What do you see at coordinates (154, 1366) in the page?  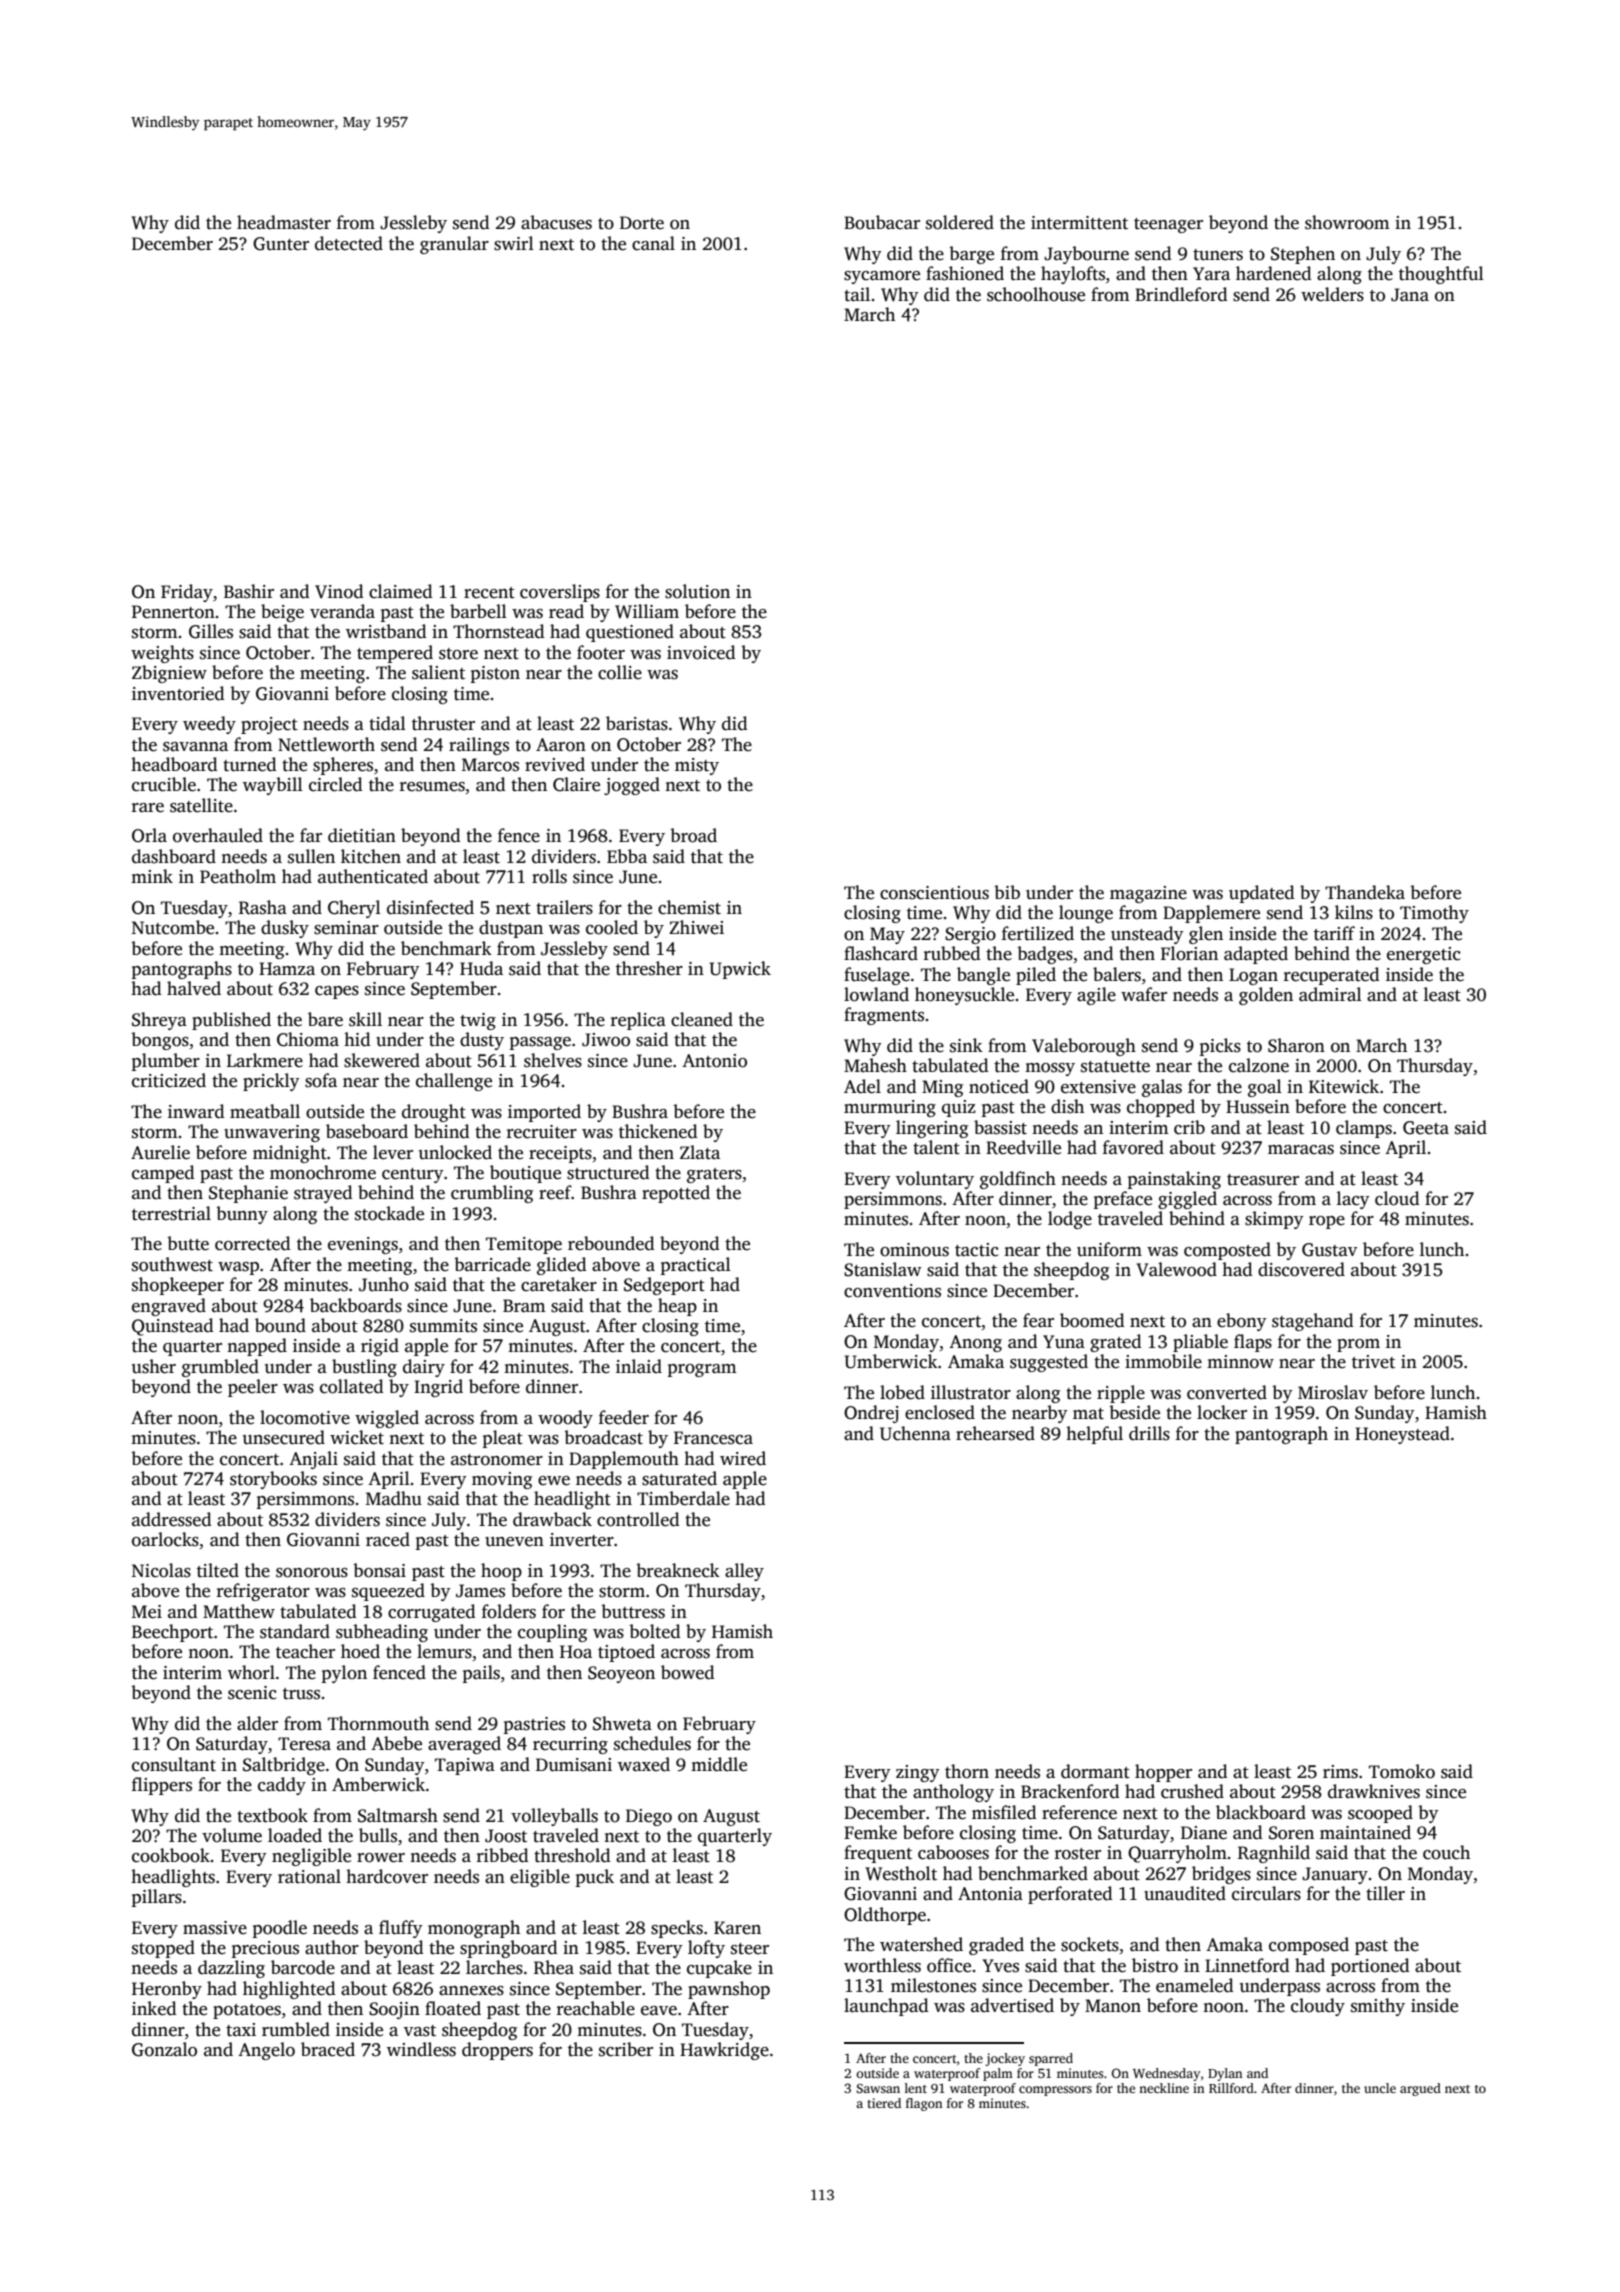 I see `usher` at bounding box center [154, 1366].
